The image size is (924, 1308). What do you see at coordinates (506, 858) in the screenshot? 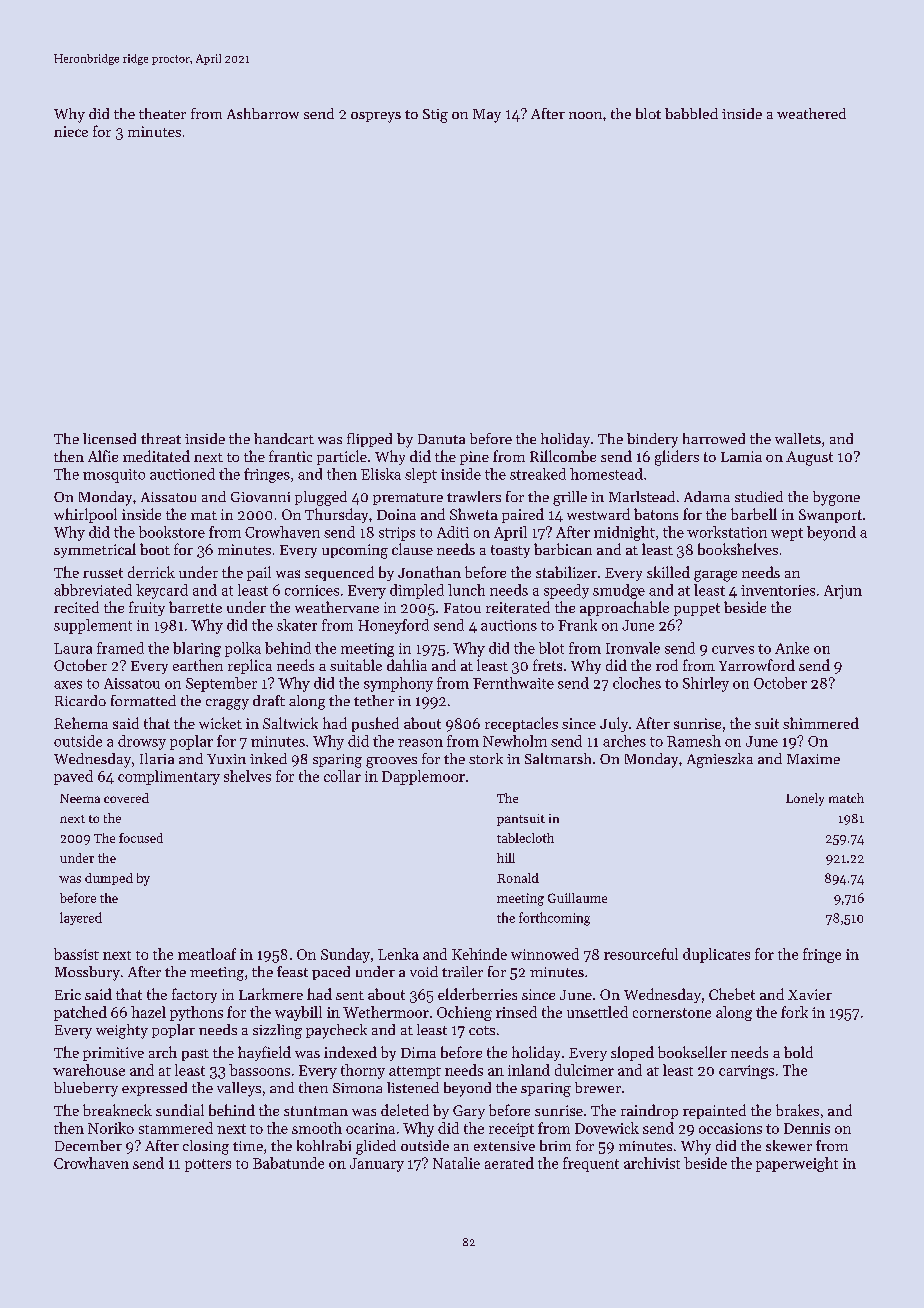
I see `hill` at bounding box center [506, 858].
